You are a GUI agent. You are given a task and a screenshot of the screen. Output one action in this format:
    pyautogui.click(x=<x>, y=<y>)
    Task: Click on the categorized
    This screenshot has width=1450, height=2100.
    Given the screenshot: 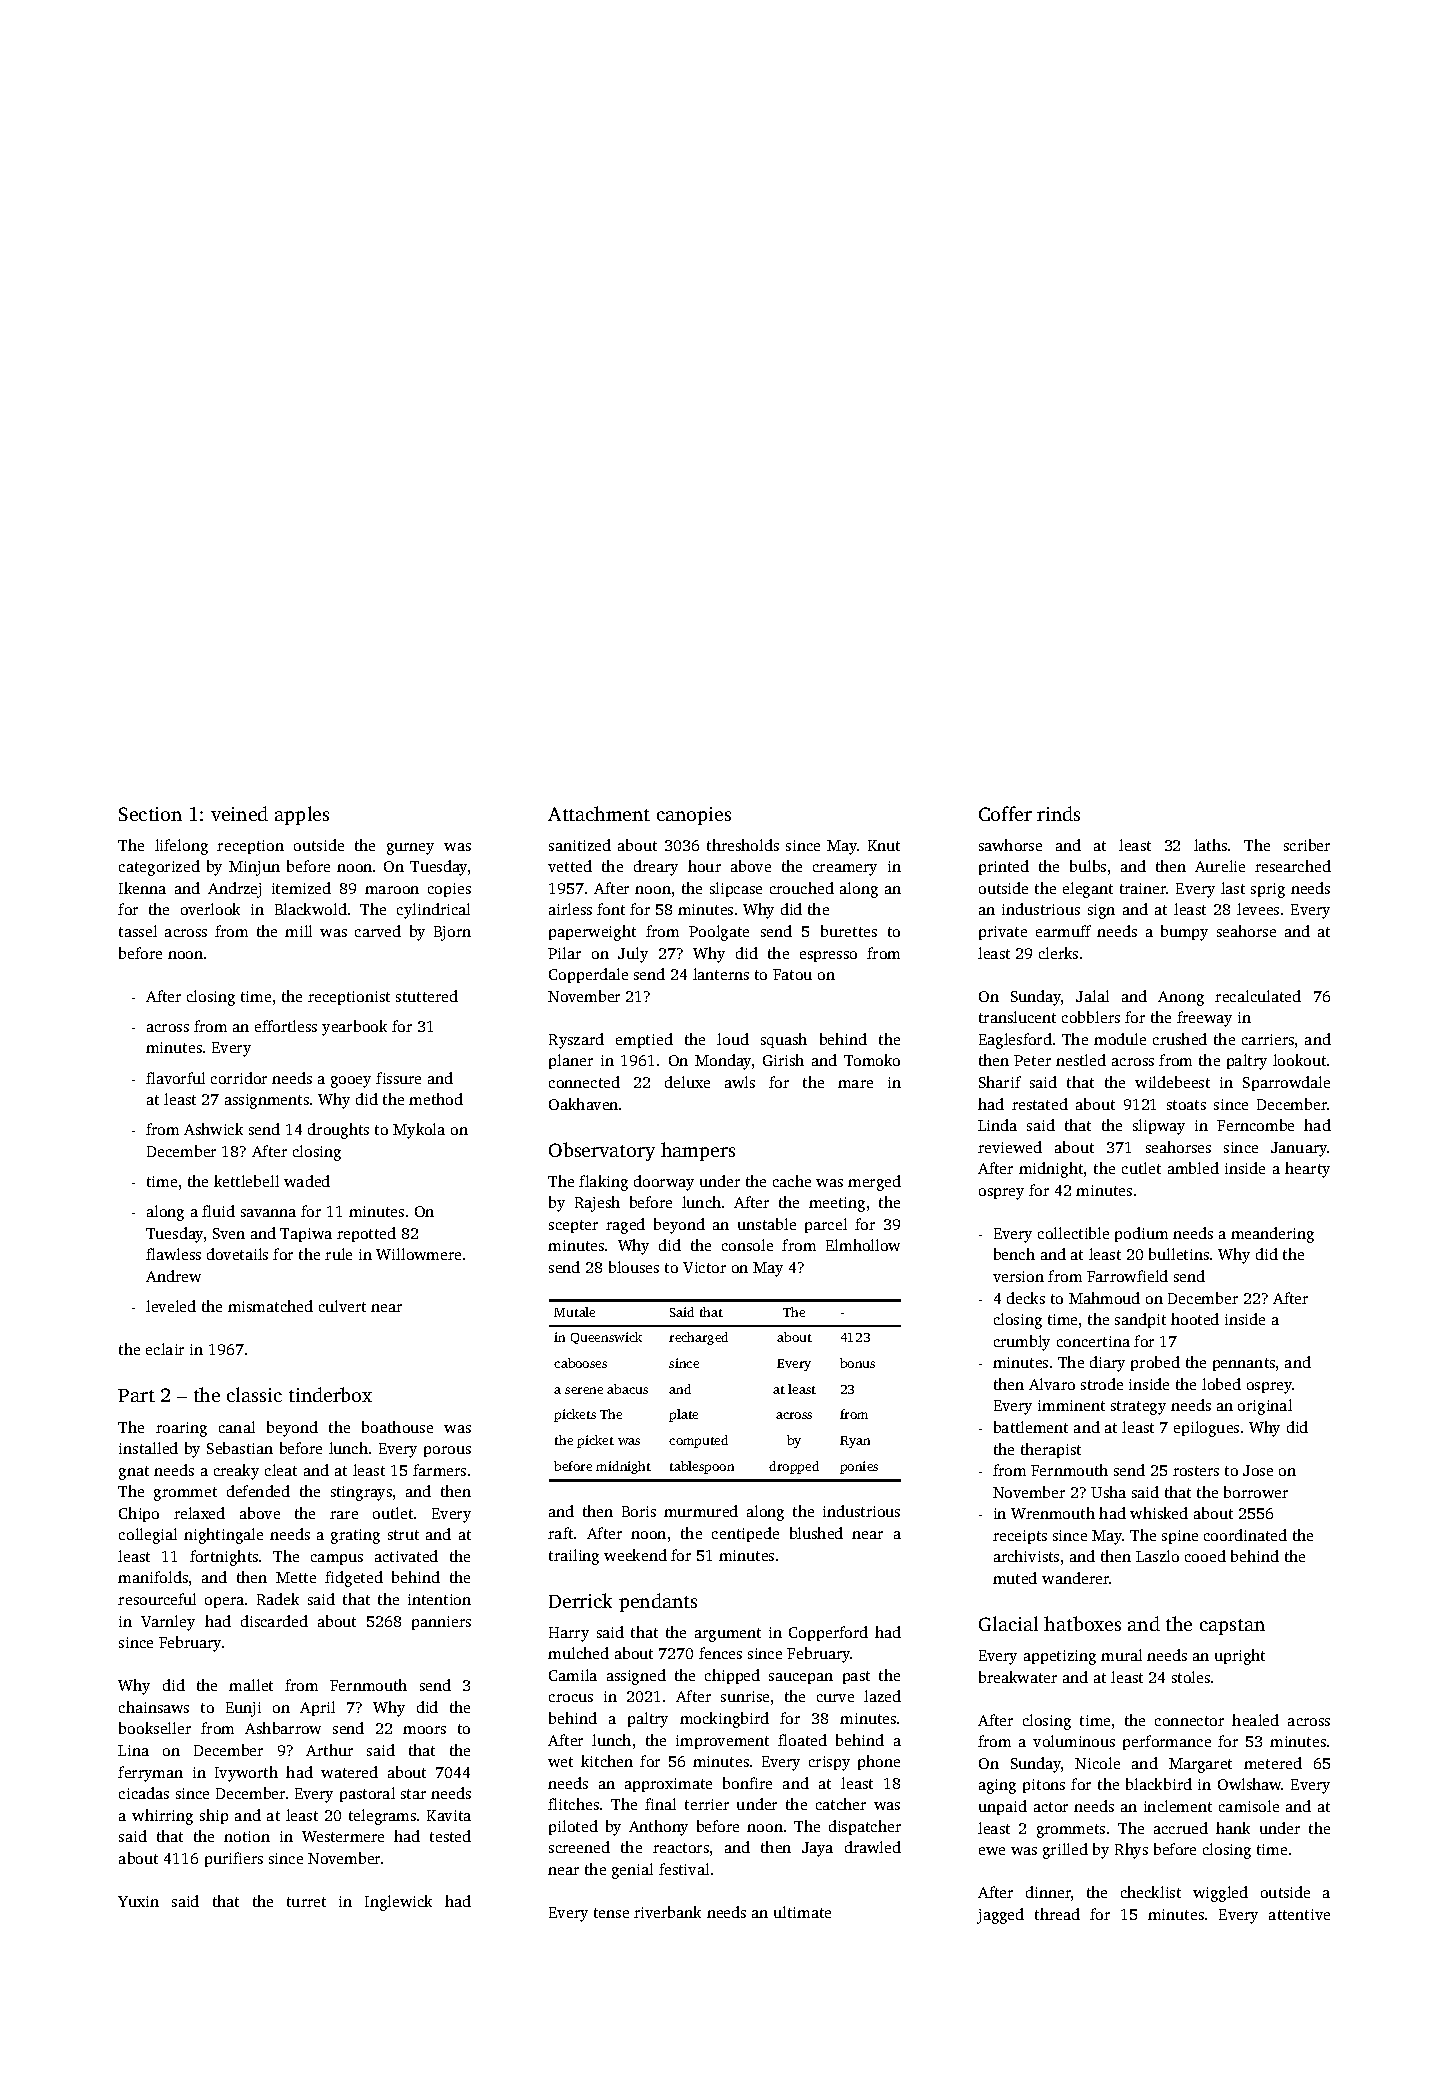 What is the action you would take?
    pyautogui.click(x=159, y=868)
